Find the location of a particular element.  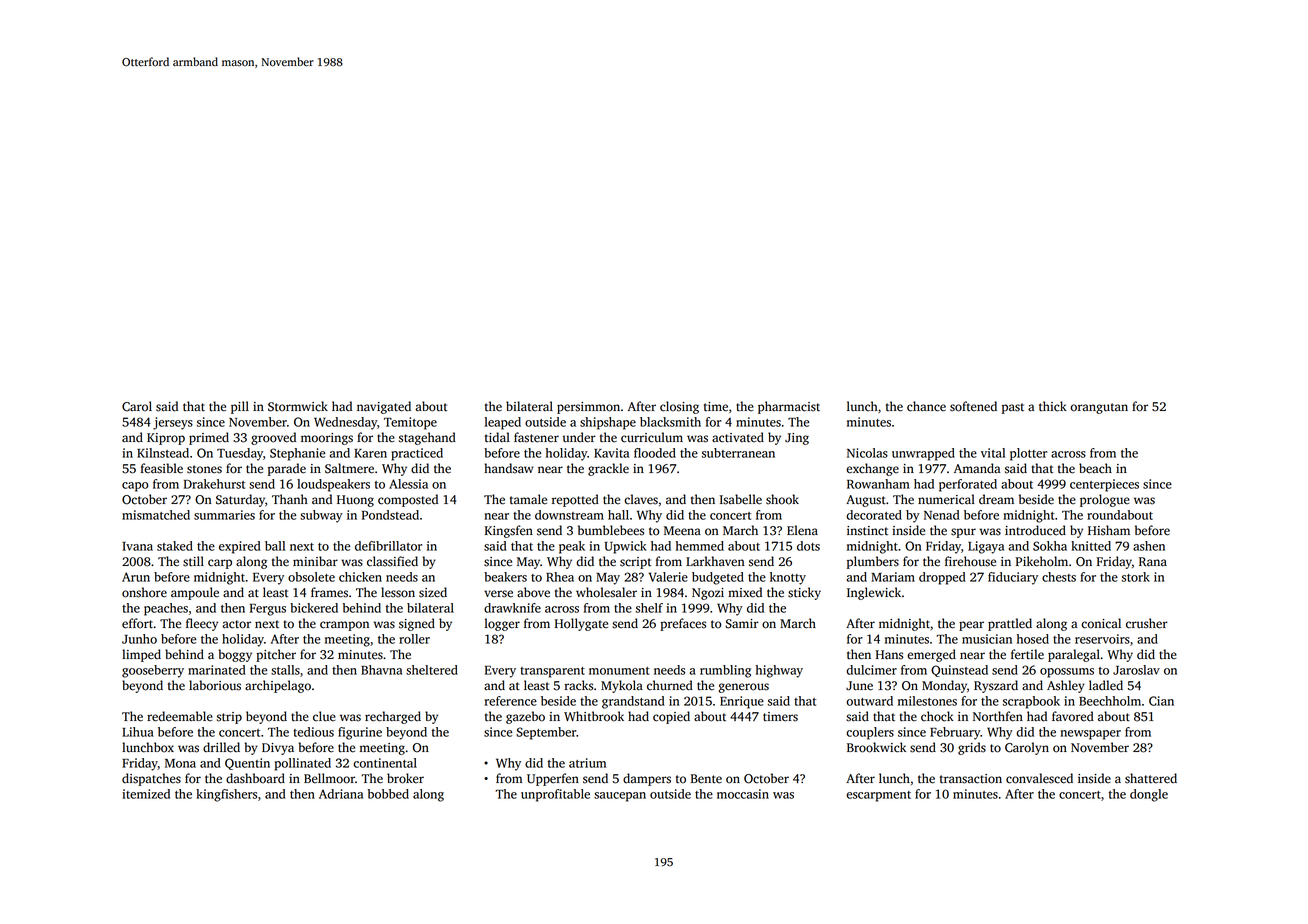

beach is located at coordinates (1095, 468).
